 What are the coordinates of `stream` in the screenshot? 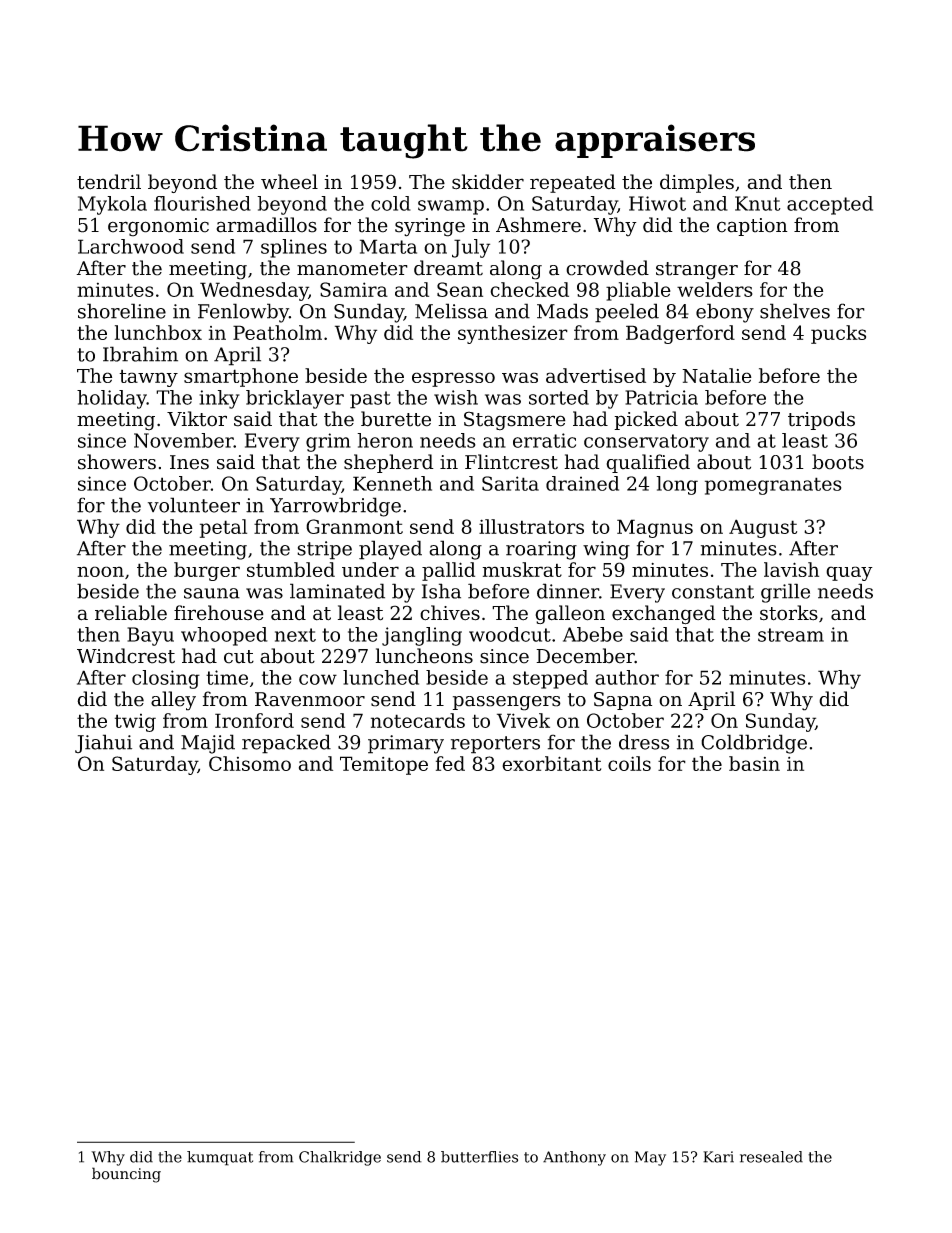 It's located at (791, 635).
